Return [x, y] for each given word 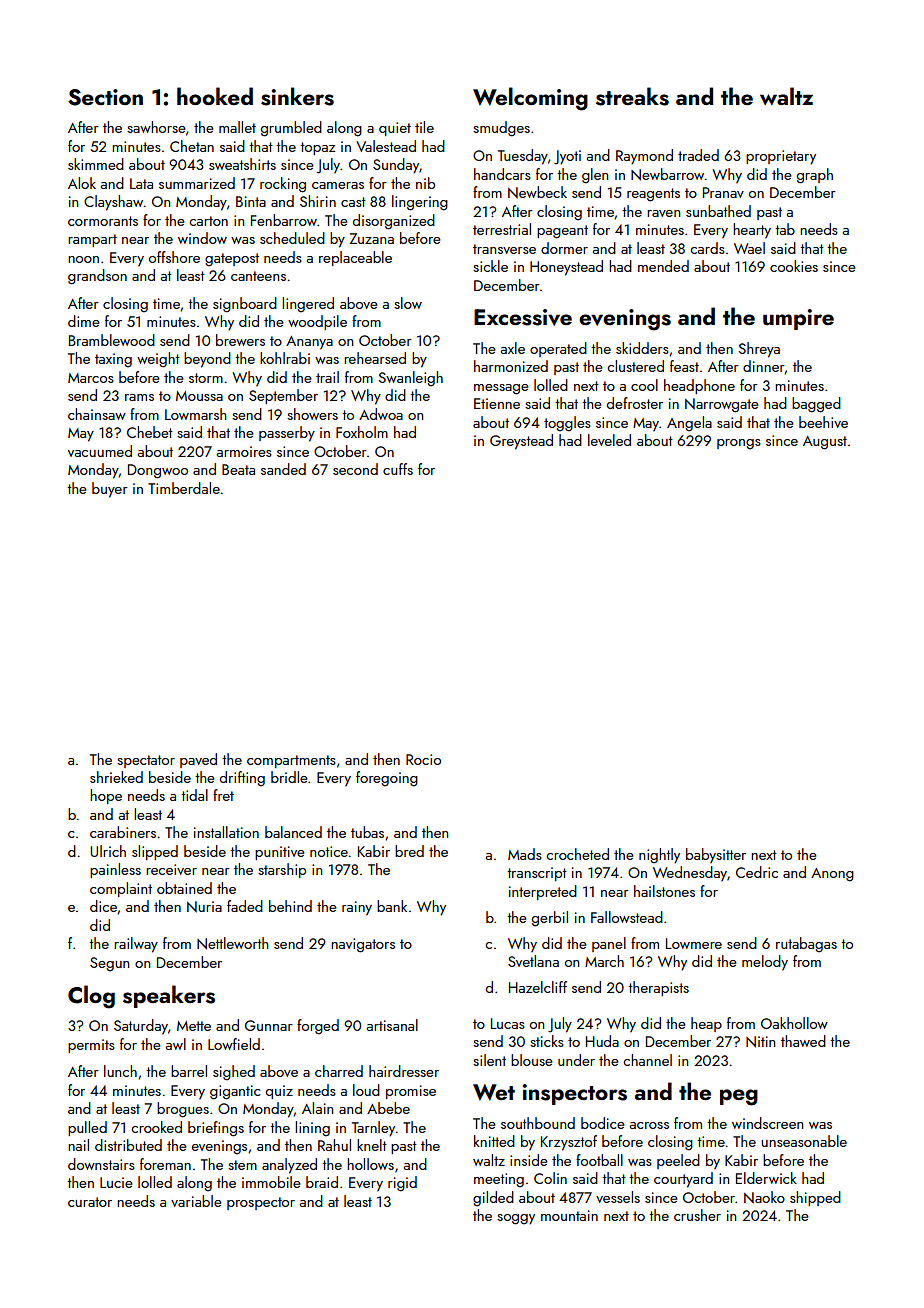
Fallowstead [627, 917]
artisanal [392, 1025]
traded [698, 155]
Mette [194, 1026]
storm [206, 378]
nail [78, 1145]
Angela [689, 424]
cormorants [103, 221]
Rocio [423, 759]
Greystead [521, 442]
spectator [146, 761]
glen [595, 176]
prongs [739, 444]
